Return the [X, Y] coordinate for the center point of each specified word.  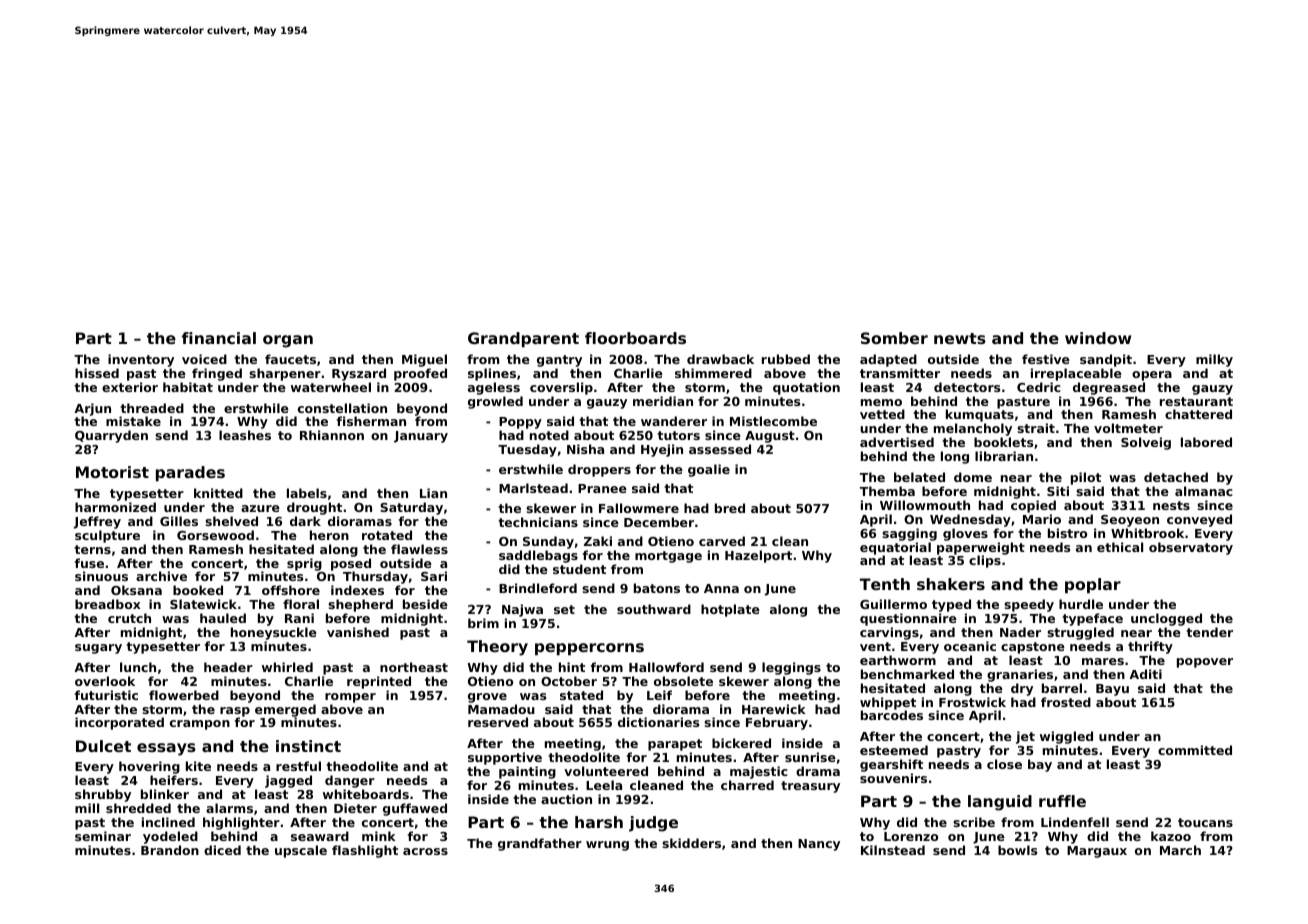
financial [219, 338]
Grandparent [523, 340]
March [1180, 850]
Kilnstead [893, 850]
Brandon [170, 850]
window [1098, 338]
